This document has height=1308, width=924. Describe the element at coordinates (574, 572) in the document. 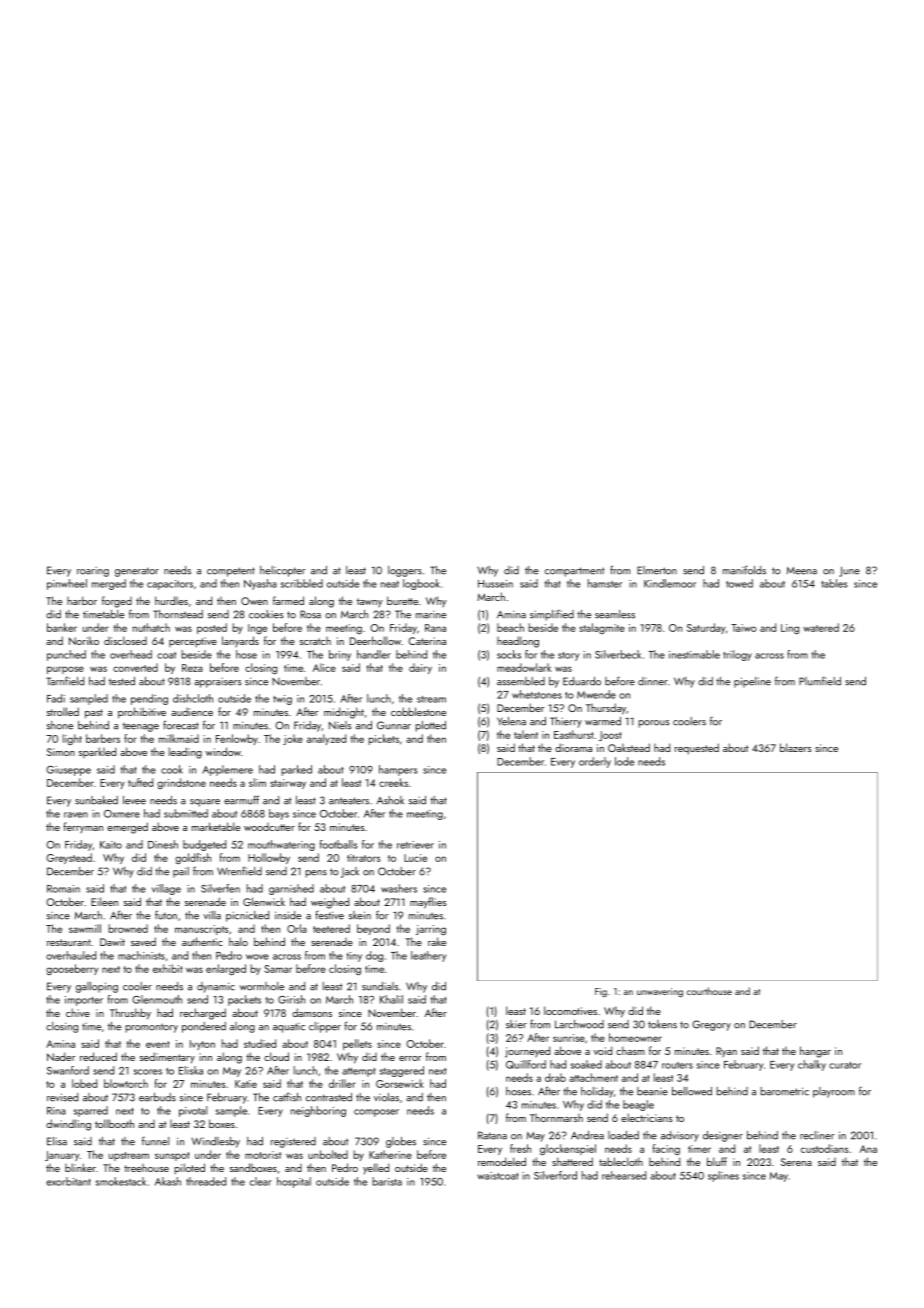

I see `compartment` at that location.
